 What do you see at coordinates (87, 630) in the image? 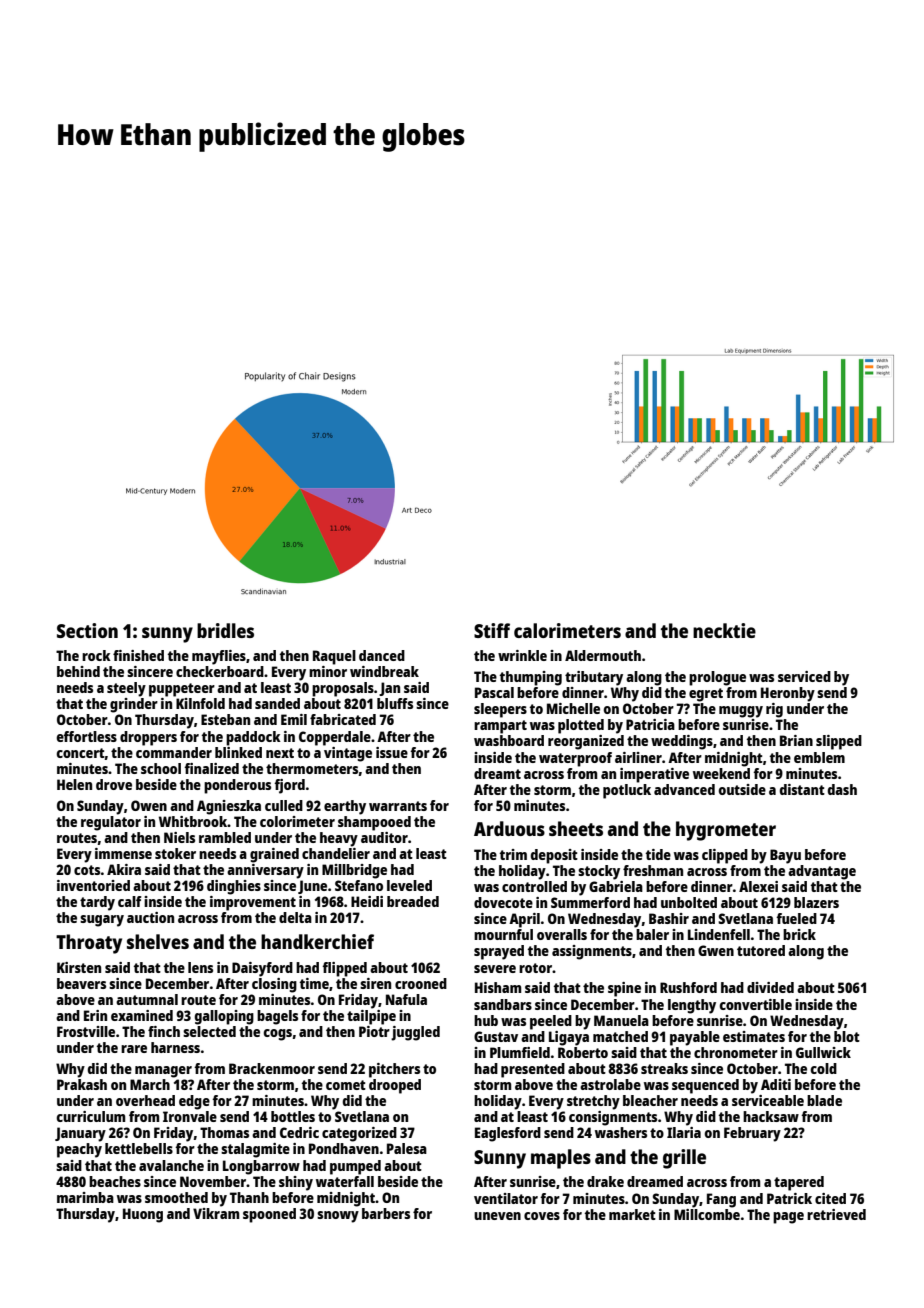
I see `Section` at bounding box center [87, 630].
